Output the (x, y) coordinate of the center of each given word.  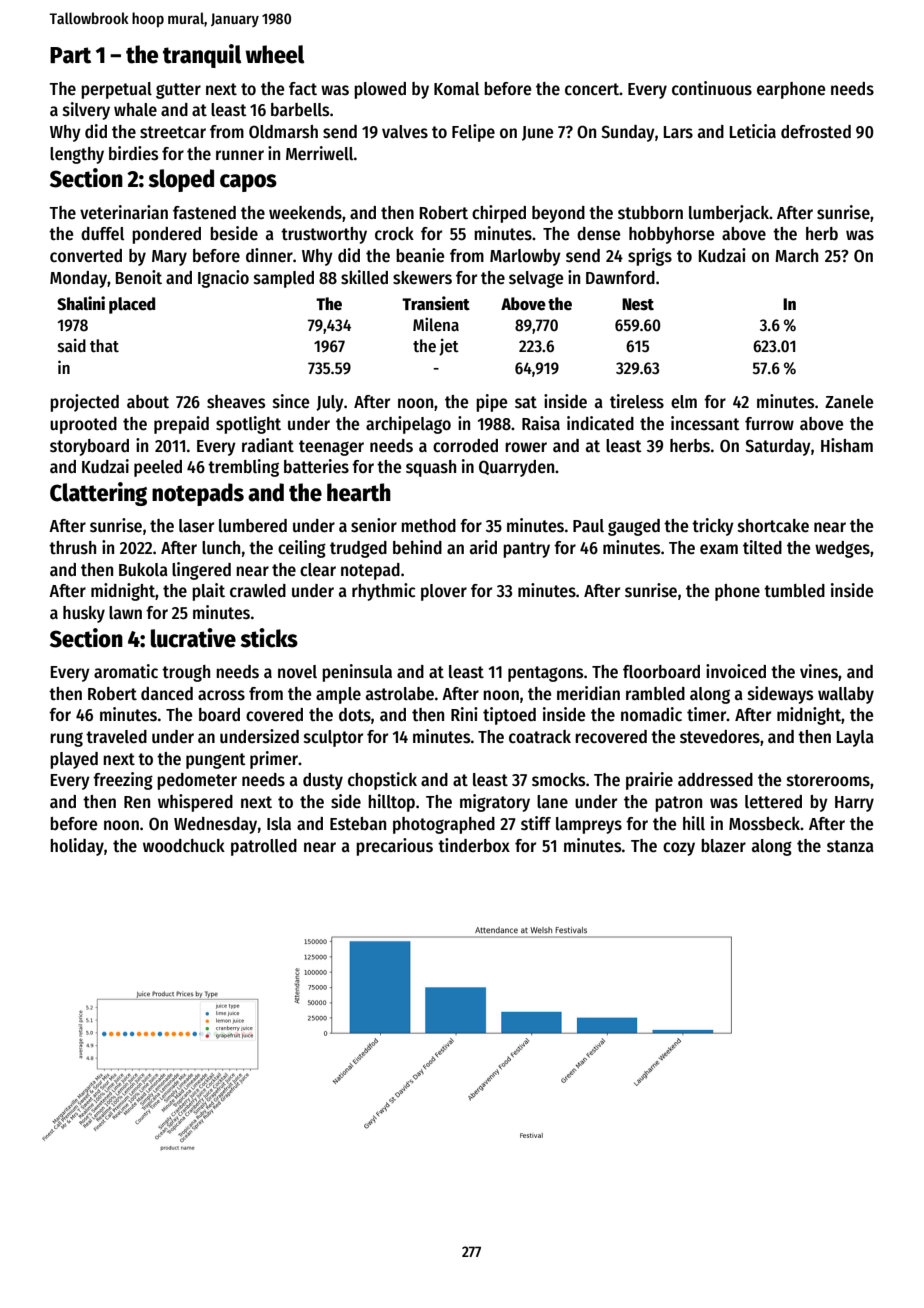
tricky (713, 527)
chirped (499, 214)
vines (819, 671)
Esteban (358, 824)
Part (70, 55)
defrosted (816, 132)
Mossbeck (765, 824)
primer (274, 760)
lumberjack (729, 214)
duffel (102, 234)
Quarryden (516, 468)
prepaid (181, 425)
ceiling (302, 549)
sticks (269, 638)
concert (592, 89)
